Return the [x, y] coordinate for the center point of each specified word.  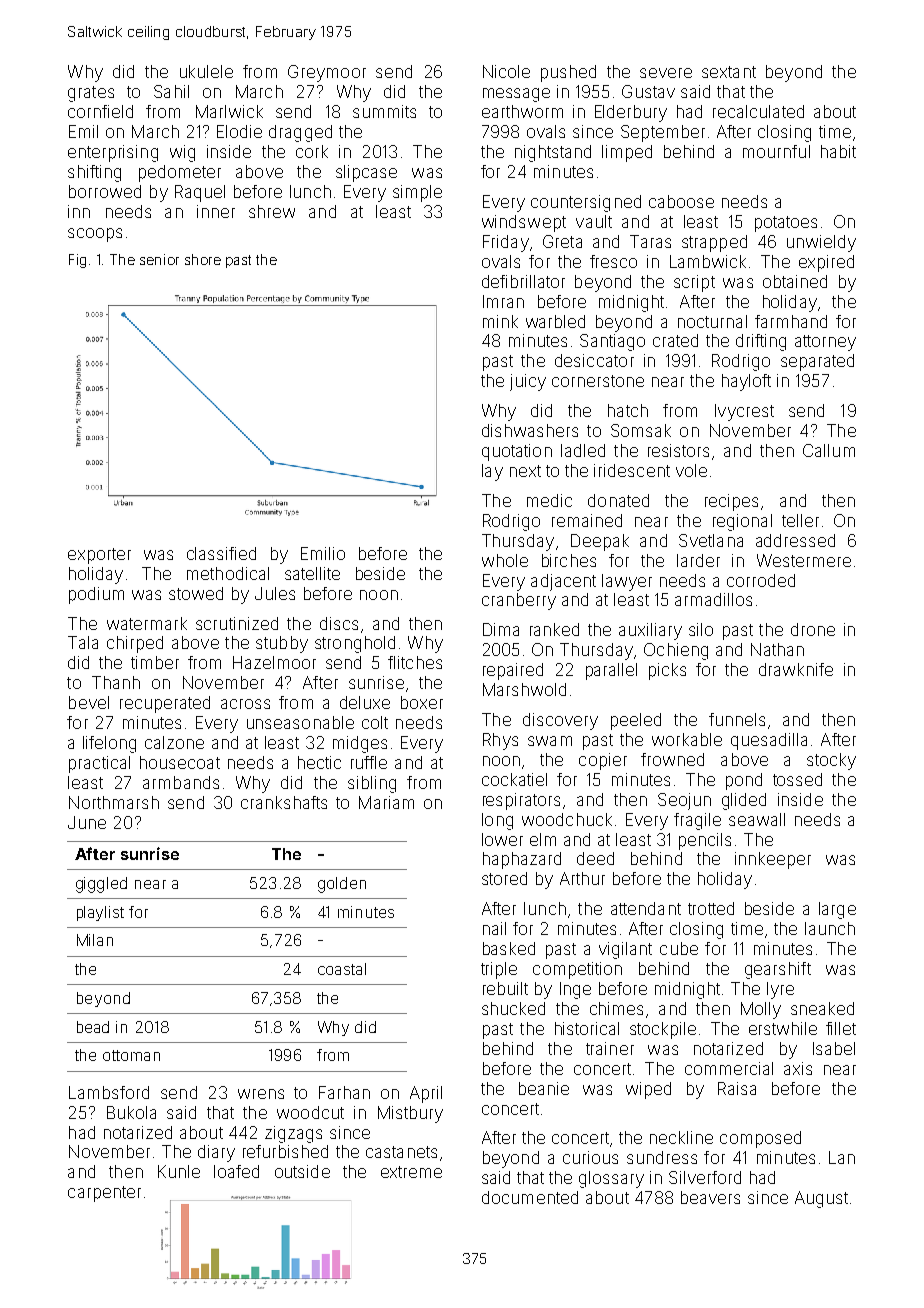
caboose [681, 201]
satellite [312, 573]
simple [417, 193]
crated [675, 340]
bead [93, 1027]
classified [221, 553]
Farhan [344, 1092]
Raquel [200, 193]
